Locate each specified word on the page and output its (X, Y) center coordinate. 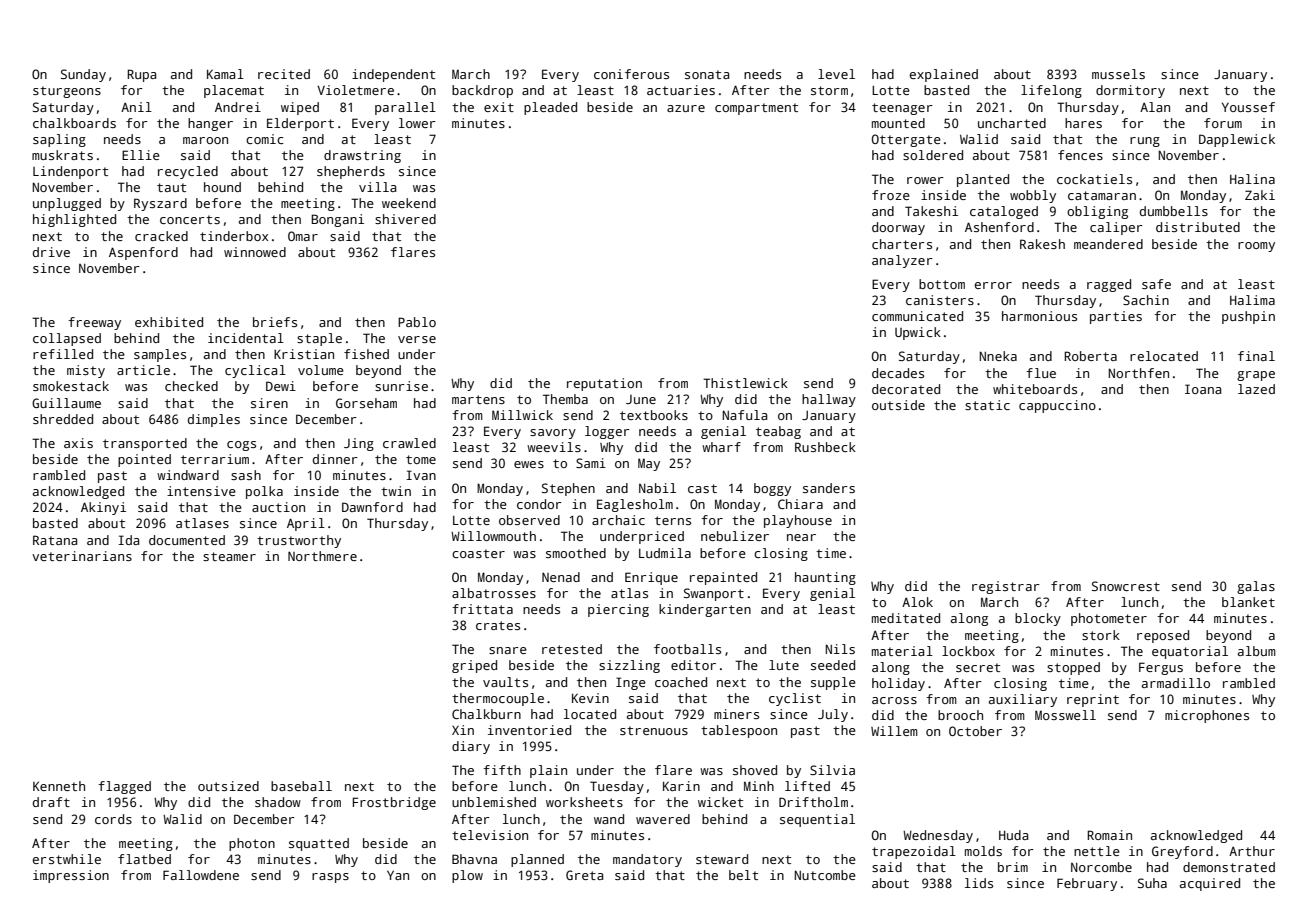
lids (979, 883)
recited (284, 74)
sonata (707, 74)
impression (71, 876)
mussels (1118, 74)
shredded (63, 419)
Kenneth (59, 786)
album (1257, 651)
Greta (584, 875)
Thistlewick (745, 383)
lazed (1256, 389)
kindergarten (705, 610)
